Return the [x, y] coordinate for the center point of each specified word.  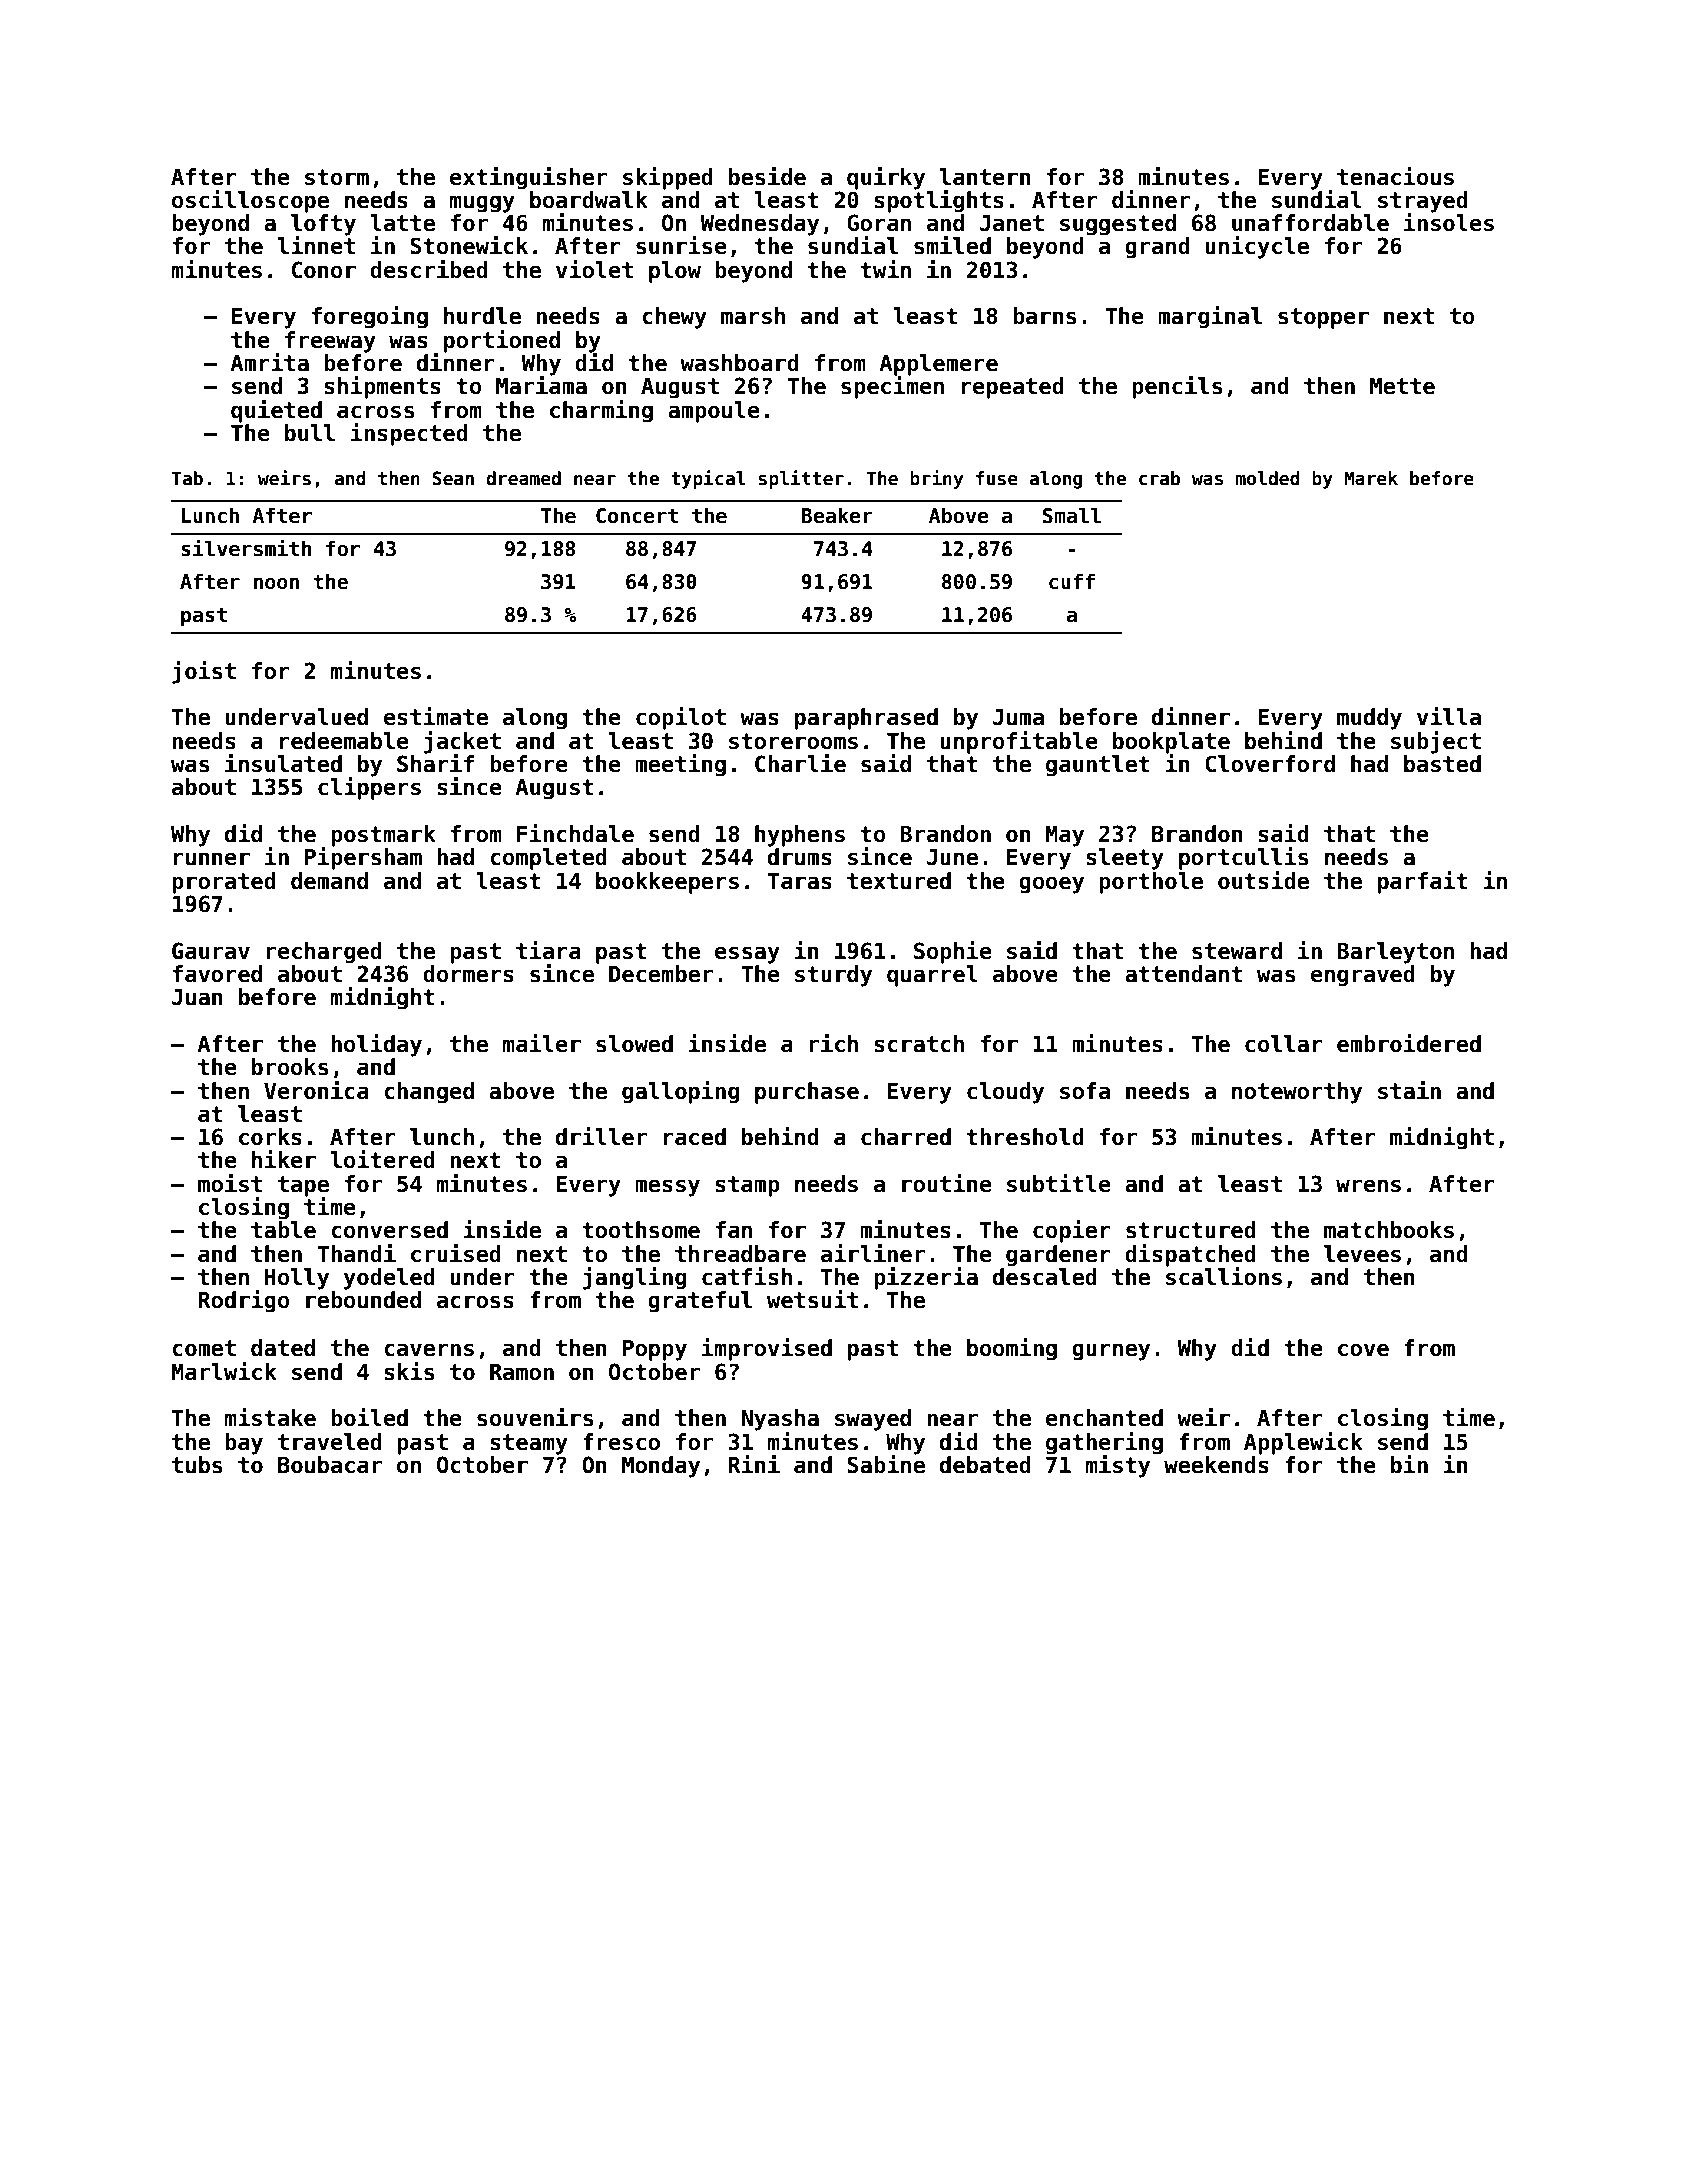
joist [204, 672]
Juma [1018, 717]
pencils [1177, 387]
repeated [1013, 388]
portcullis [1243, 858]
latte [402, 223]
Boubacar [330, 1465]
